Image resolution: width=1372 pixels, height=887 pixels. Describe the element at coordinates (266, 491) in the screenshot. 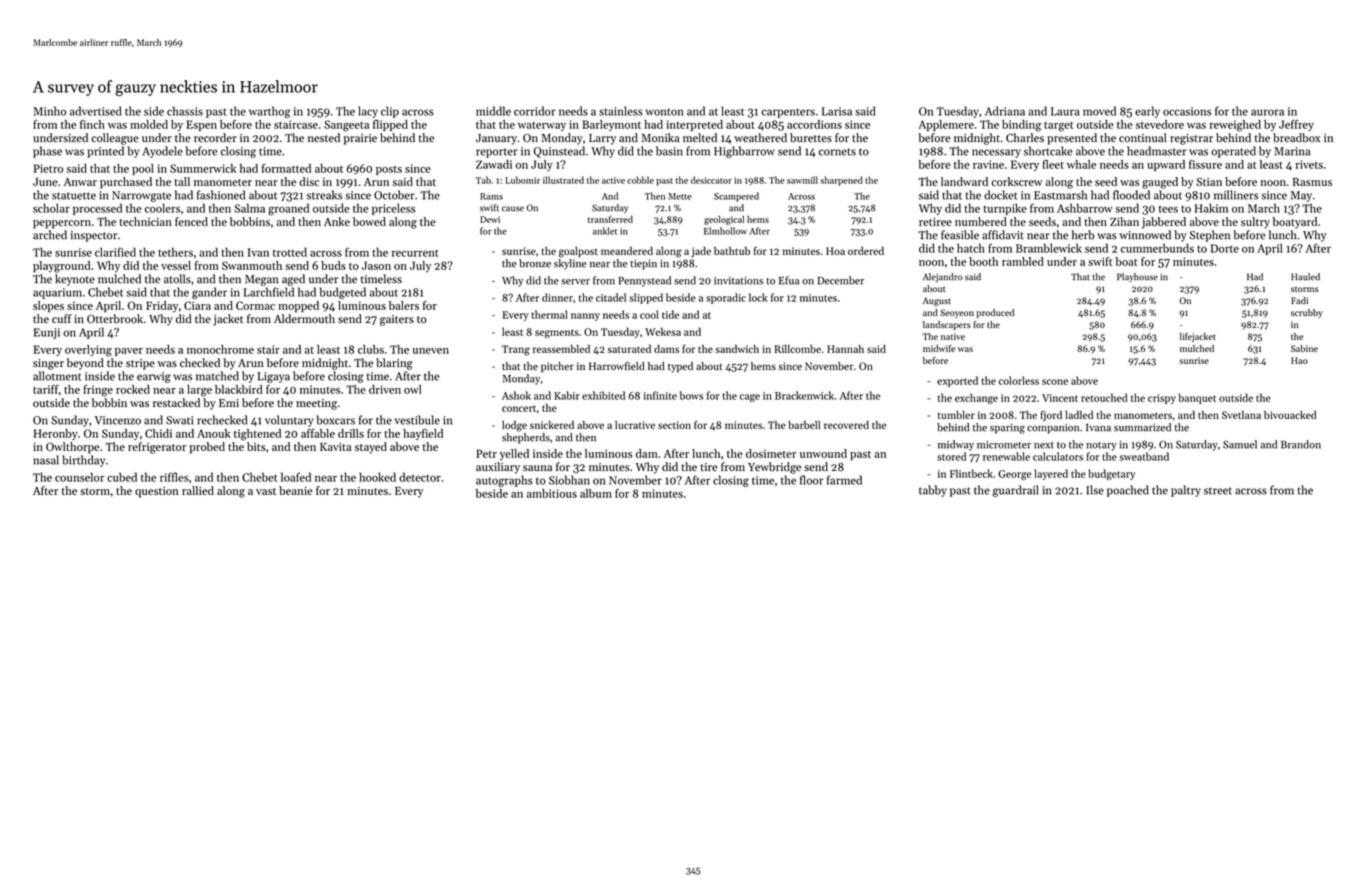

I see `vast` at that location.
